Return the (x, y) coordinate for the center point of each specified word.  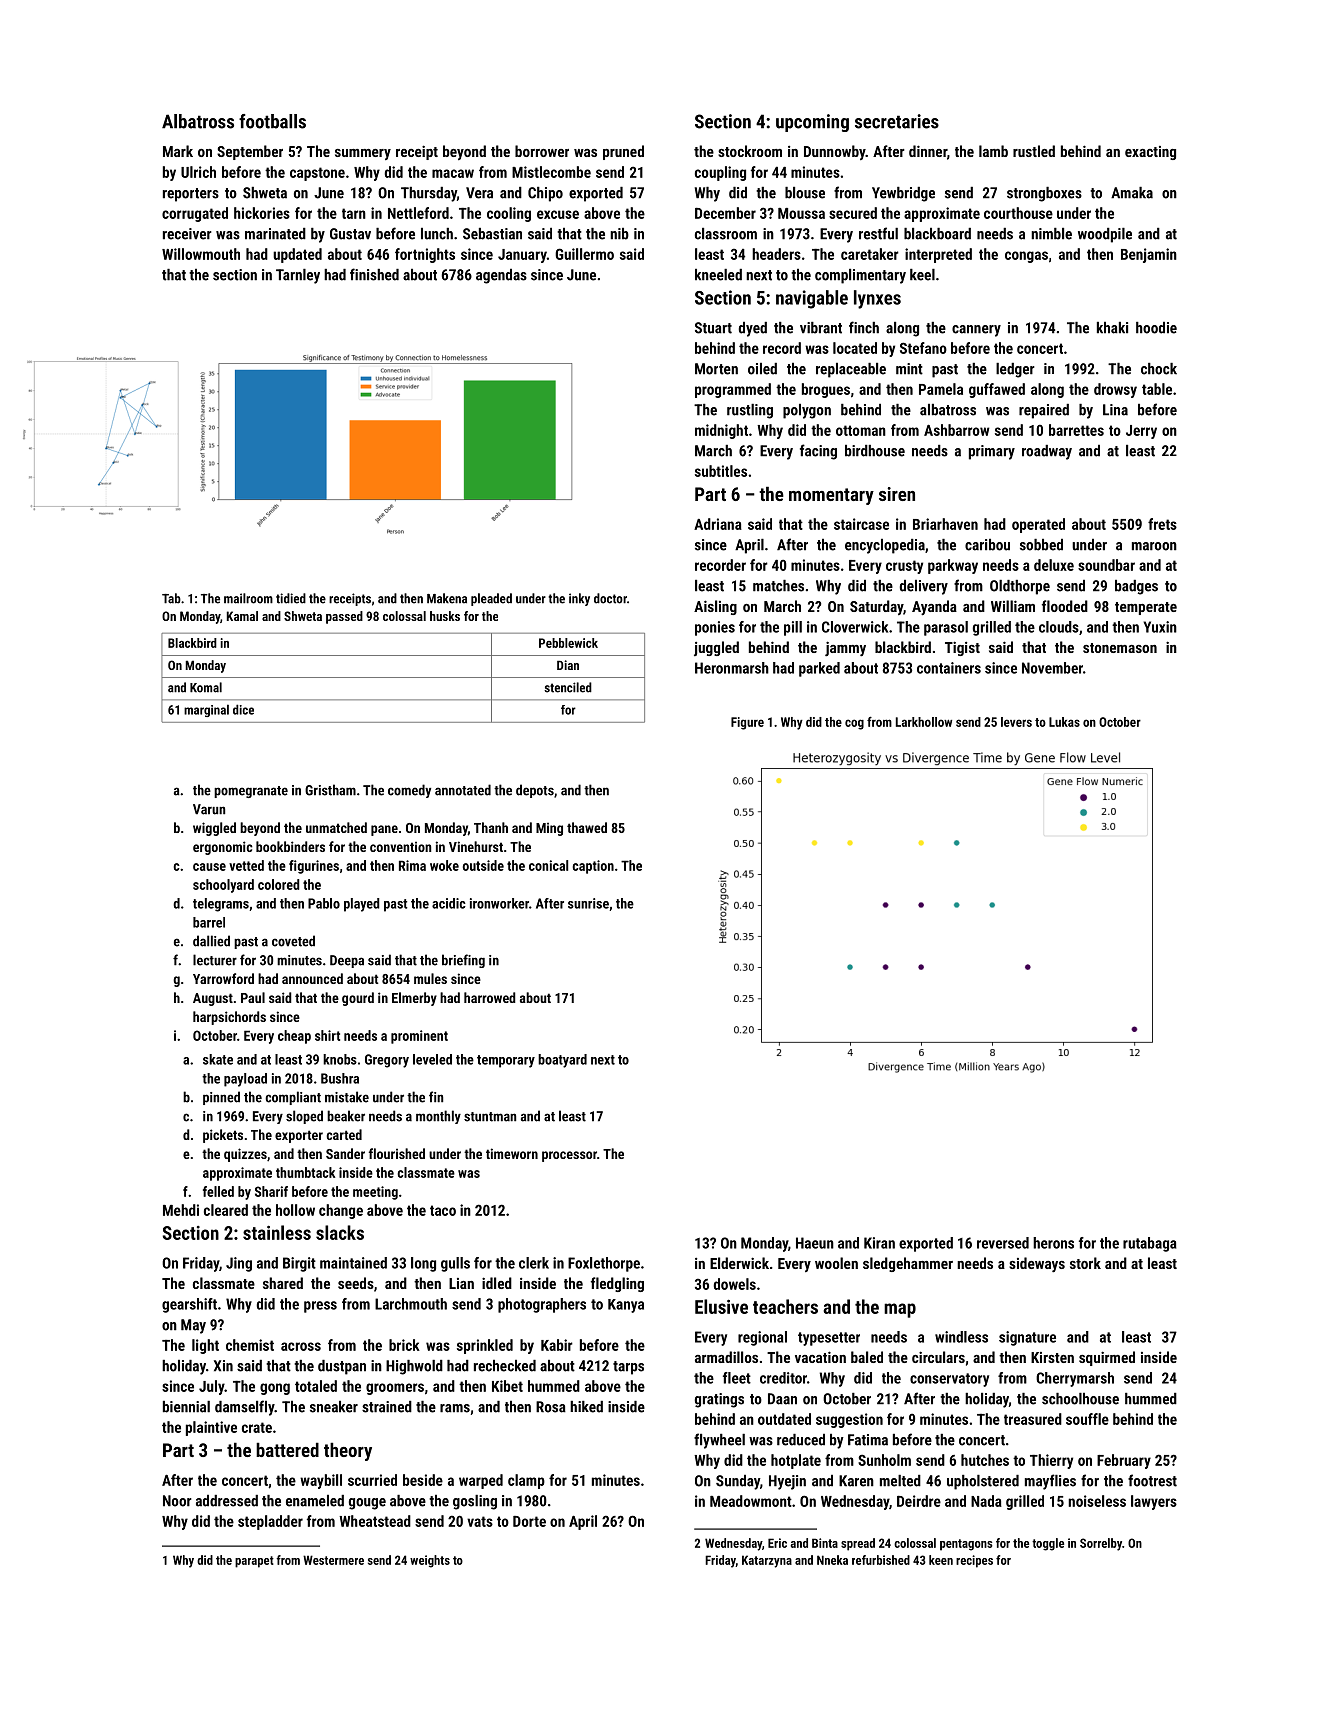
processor (569, 1156)
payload (245, 1080)
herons (1053, 1243)
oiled (762, 369)
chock (1159, 369)
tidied (291, 598)
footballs (272, 121)
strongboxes (1044, 194)
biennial (186, 1407)
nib (619, 234)
